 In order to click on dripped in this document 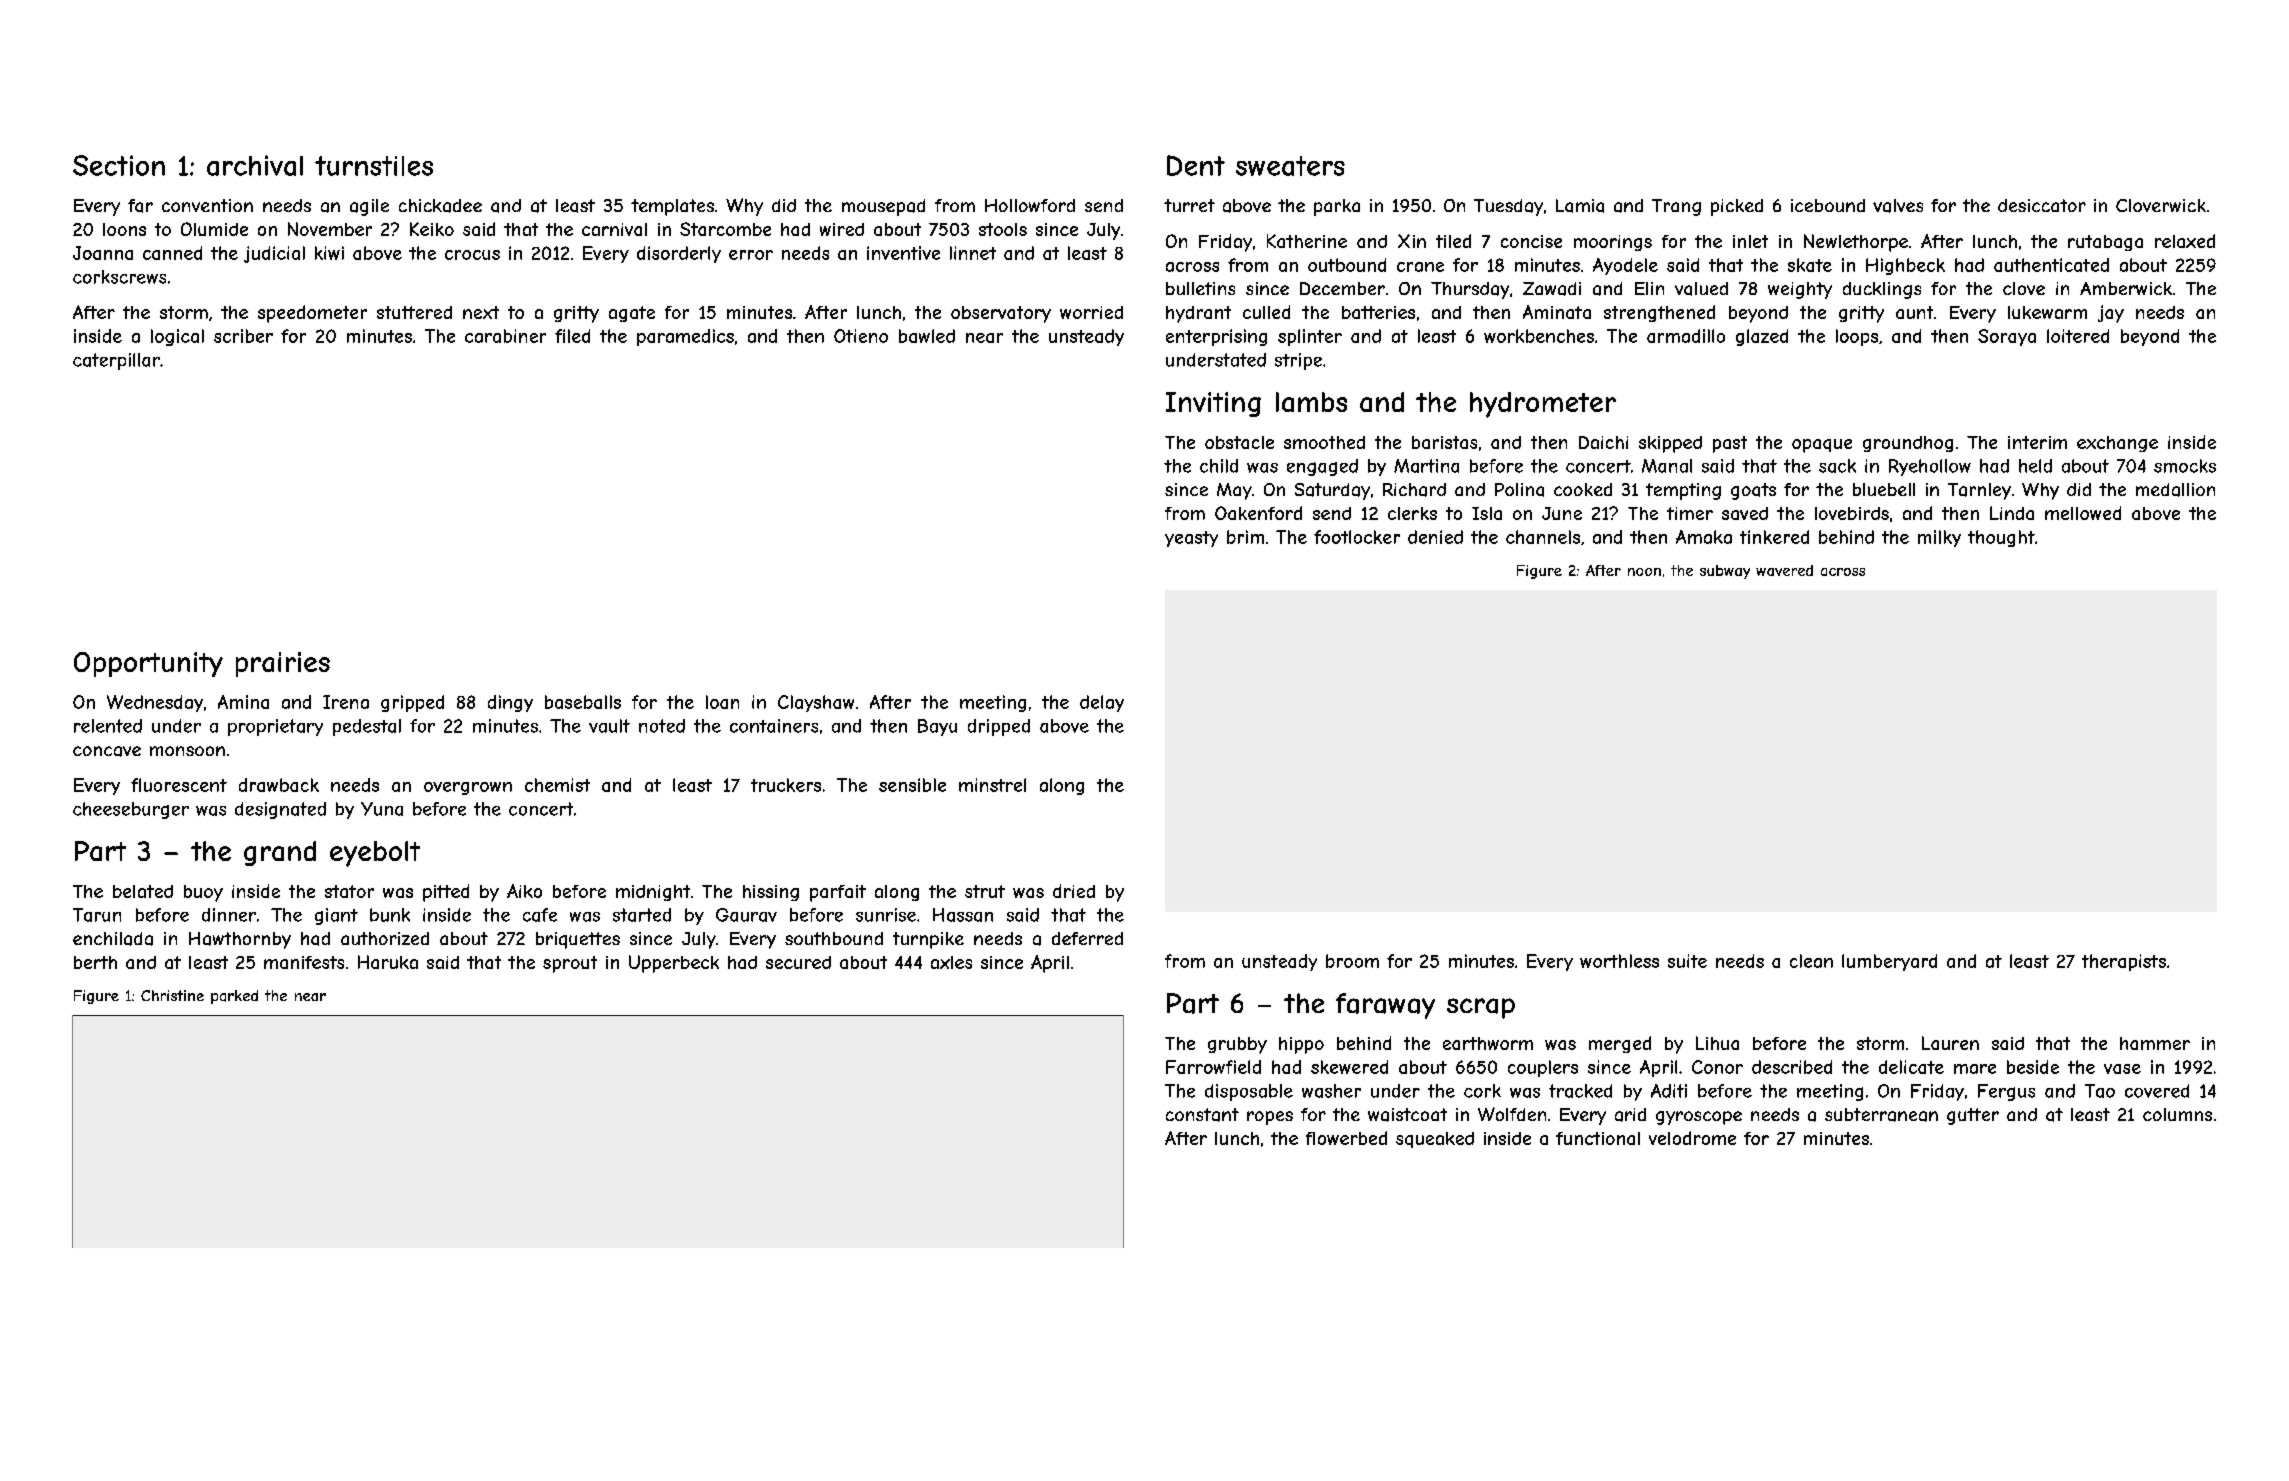, I will do `click(999, 727)`.
